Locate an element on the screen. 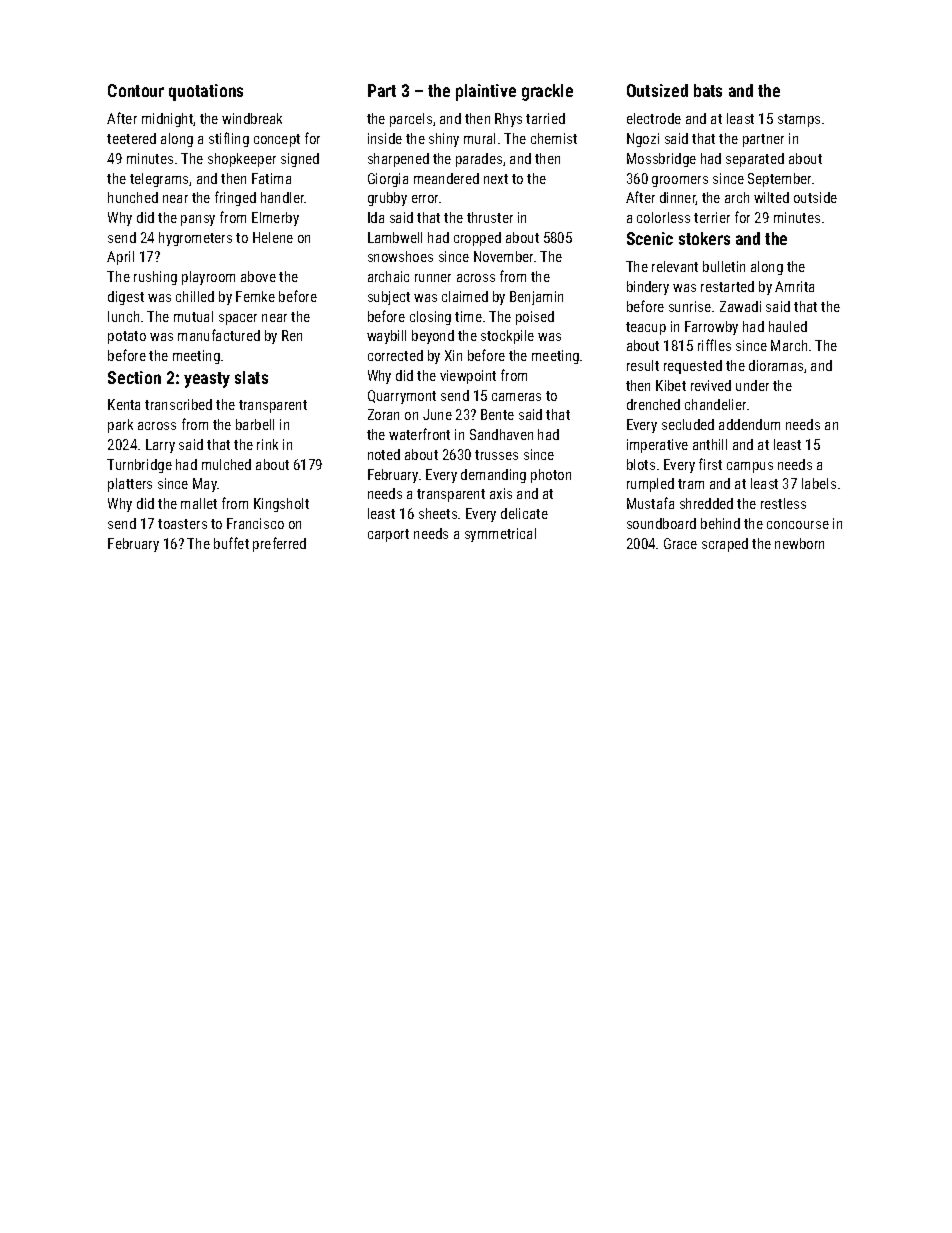 This screenshot has width=952, height=1233. buffet is located at coordinates (231, 543).
